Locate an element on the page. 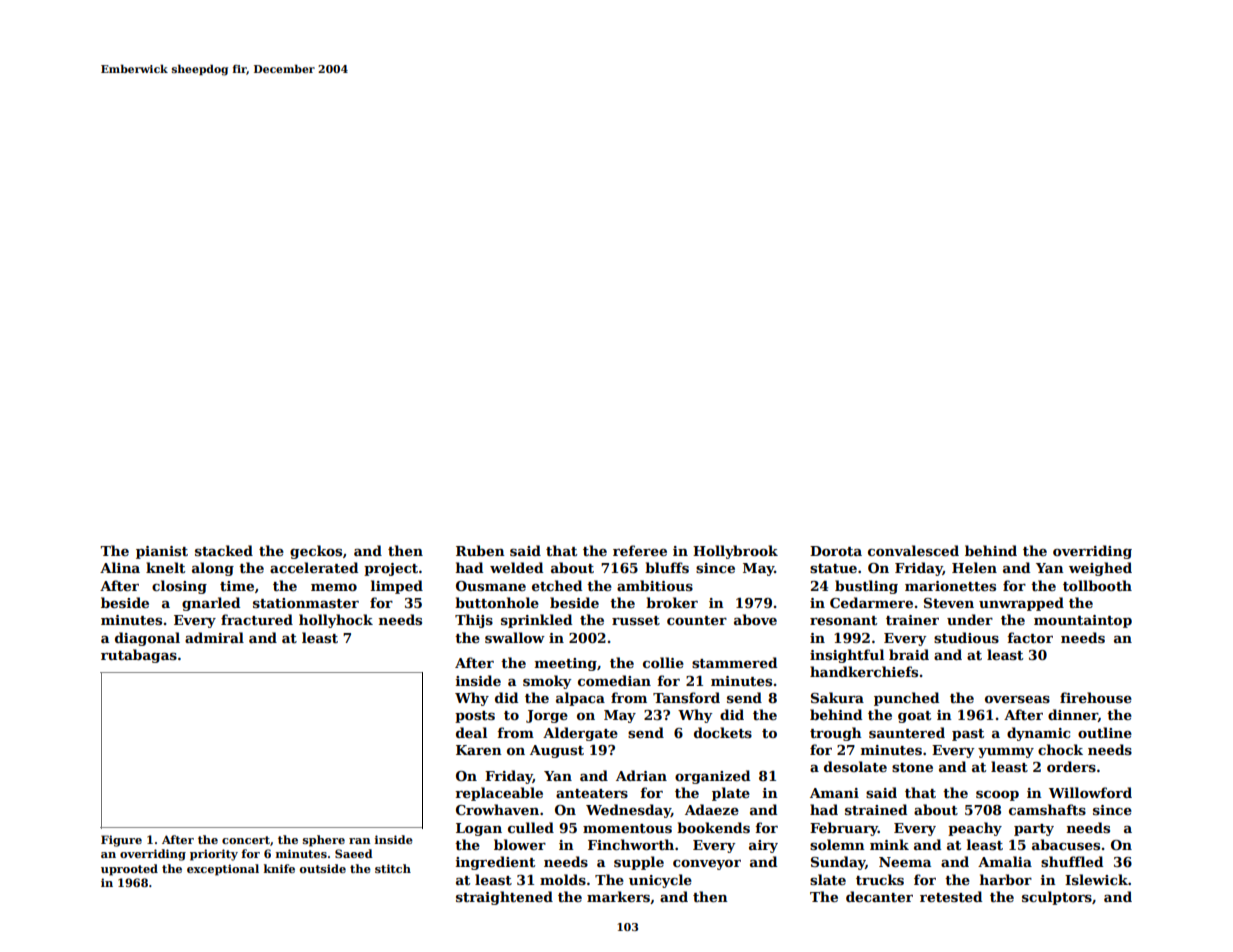  Figure is located at coordinates (121, 841).
